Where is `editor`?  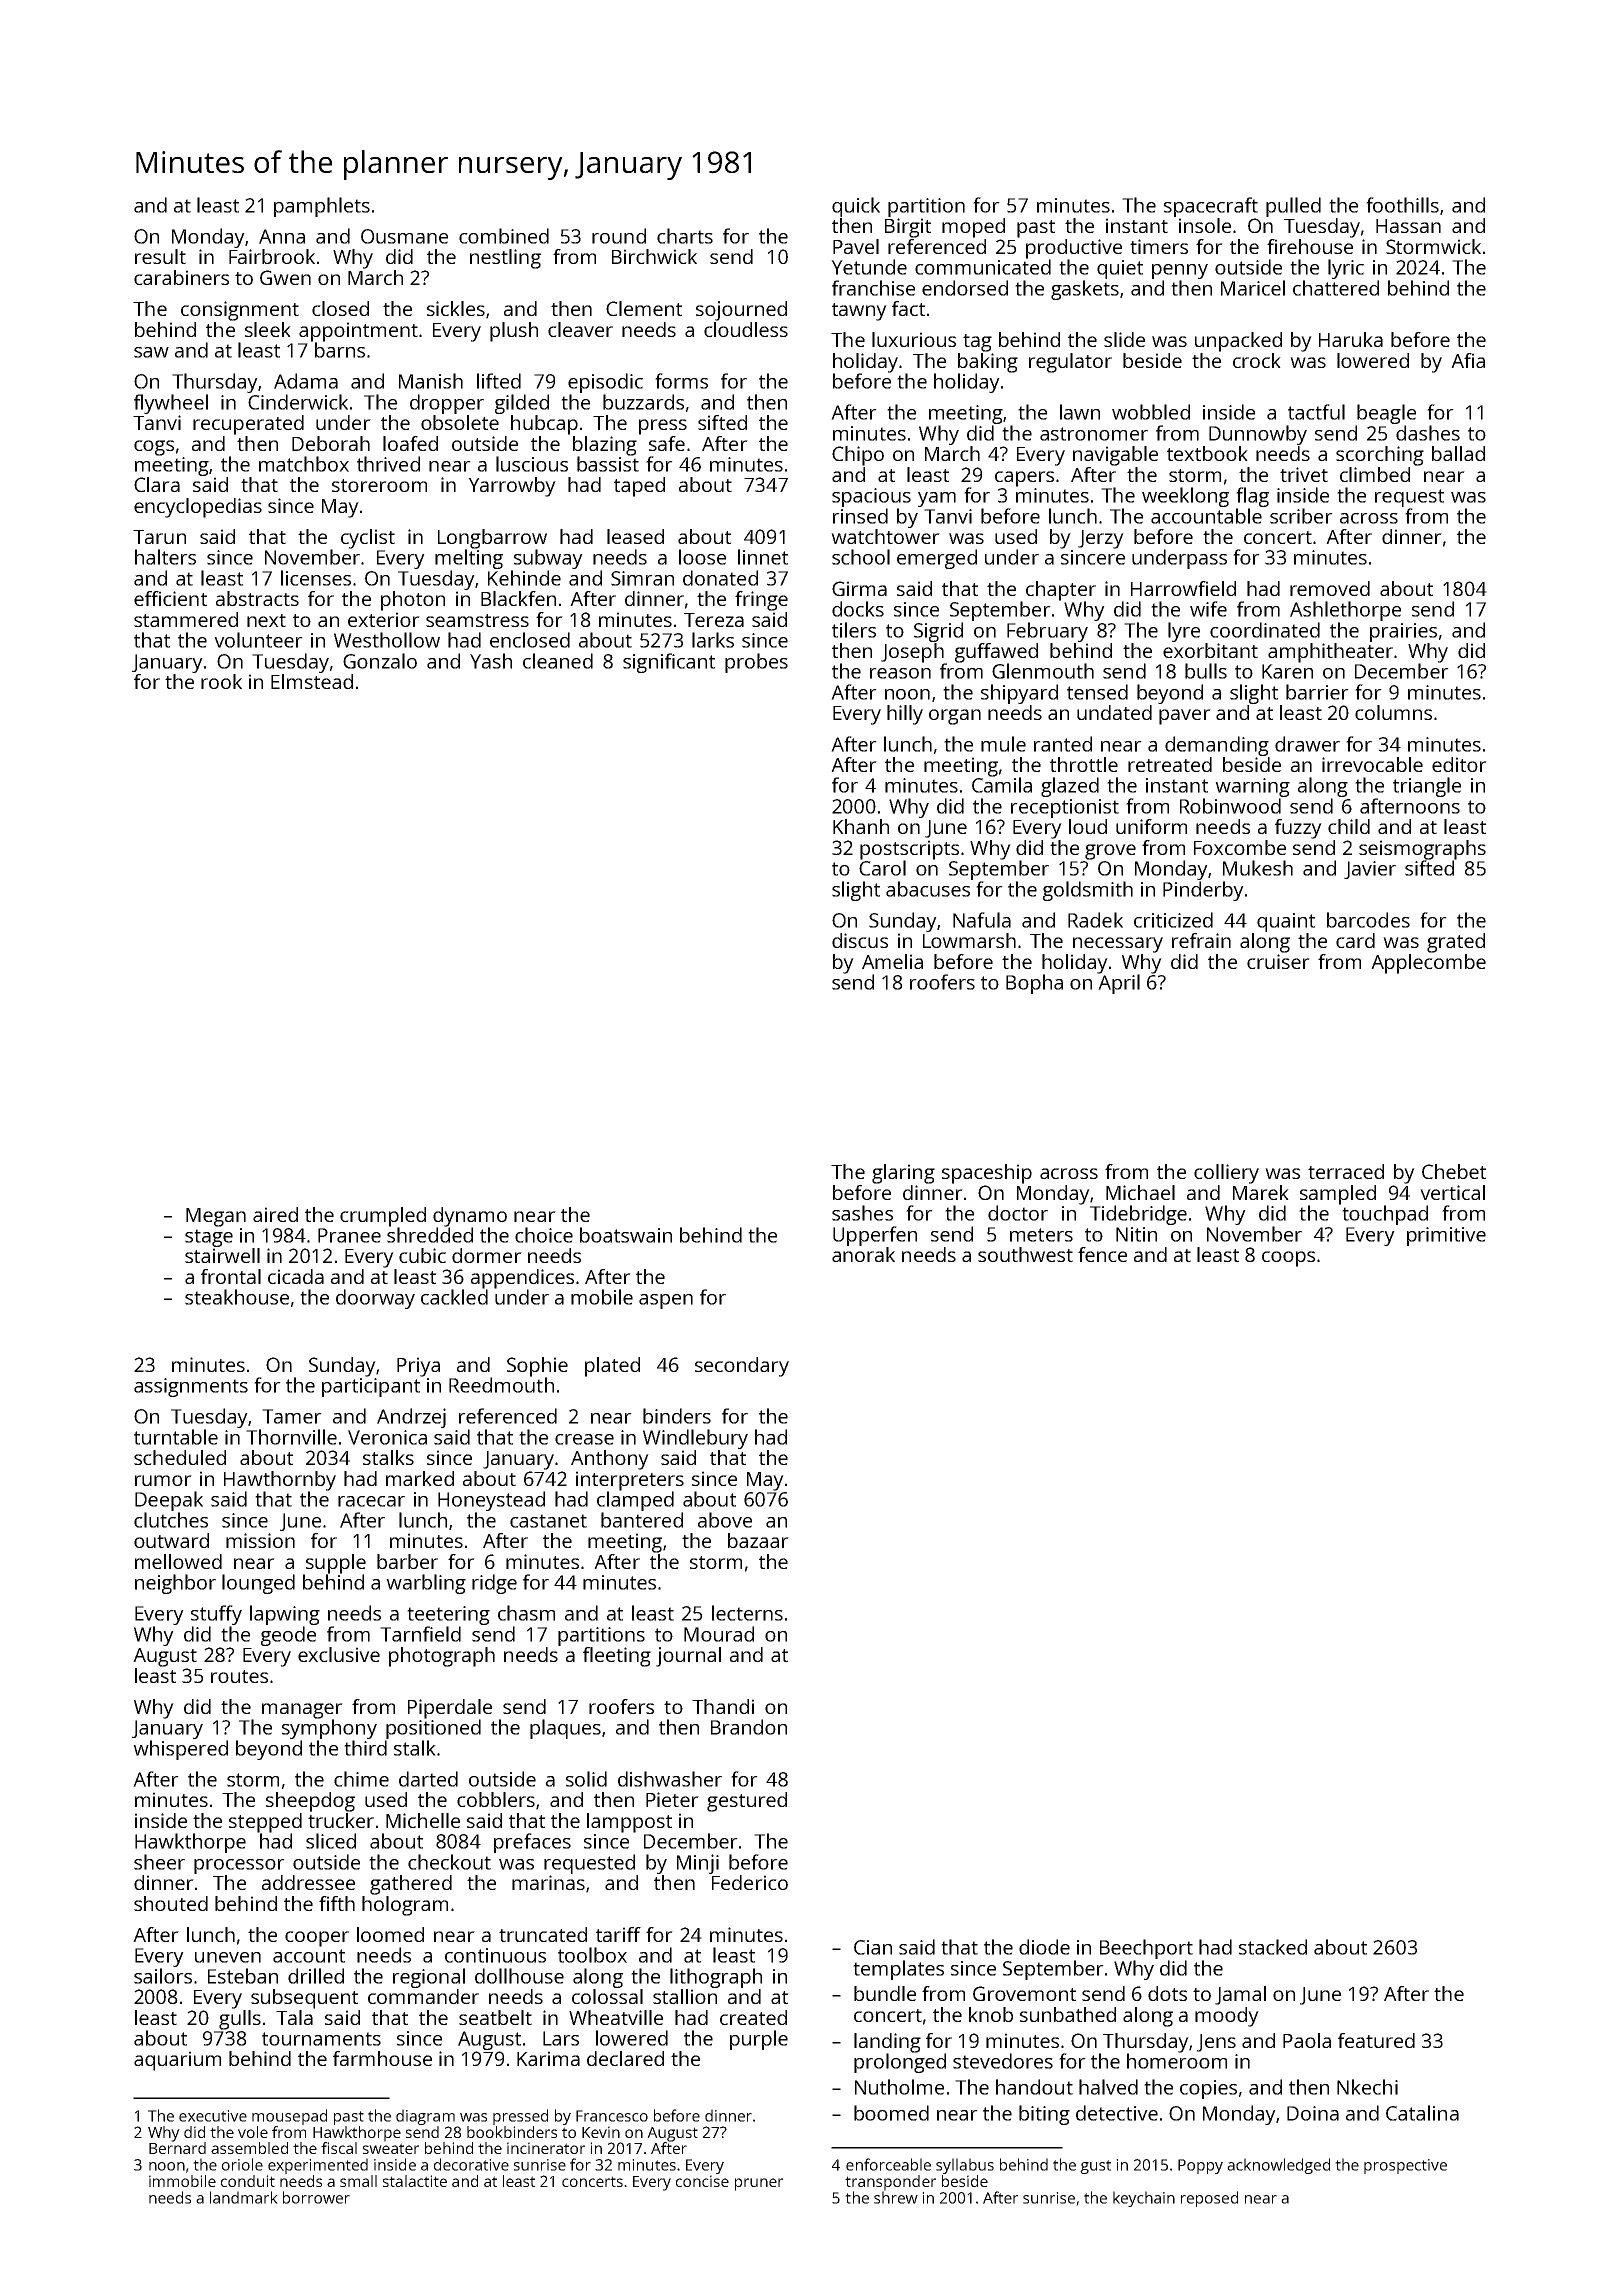
editor is located at coordinates (1459, 764).
